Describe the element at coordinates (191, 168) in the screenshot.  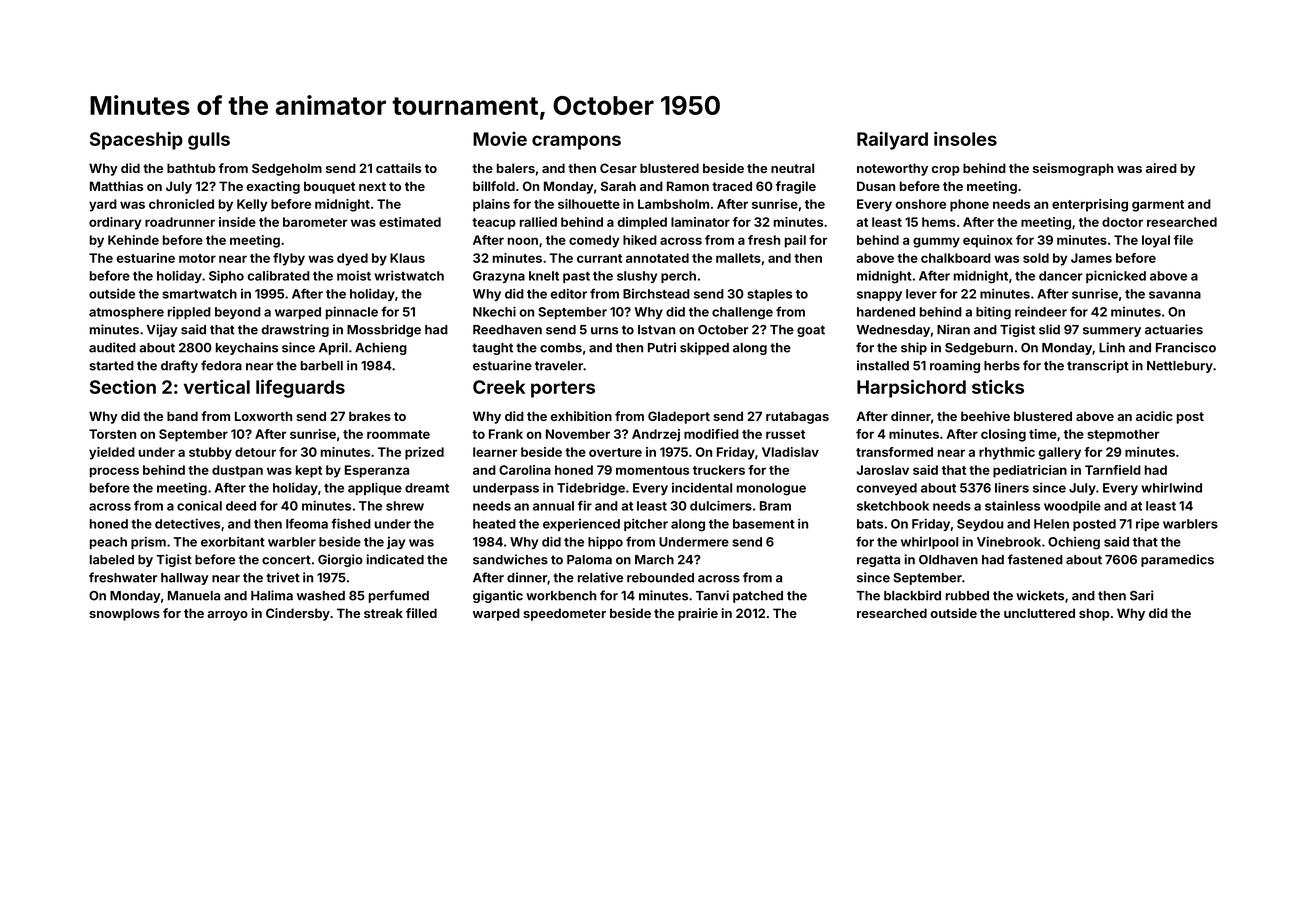
I see `bathtub` at that location.
